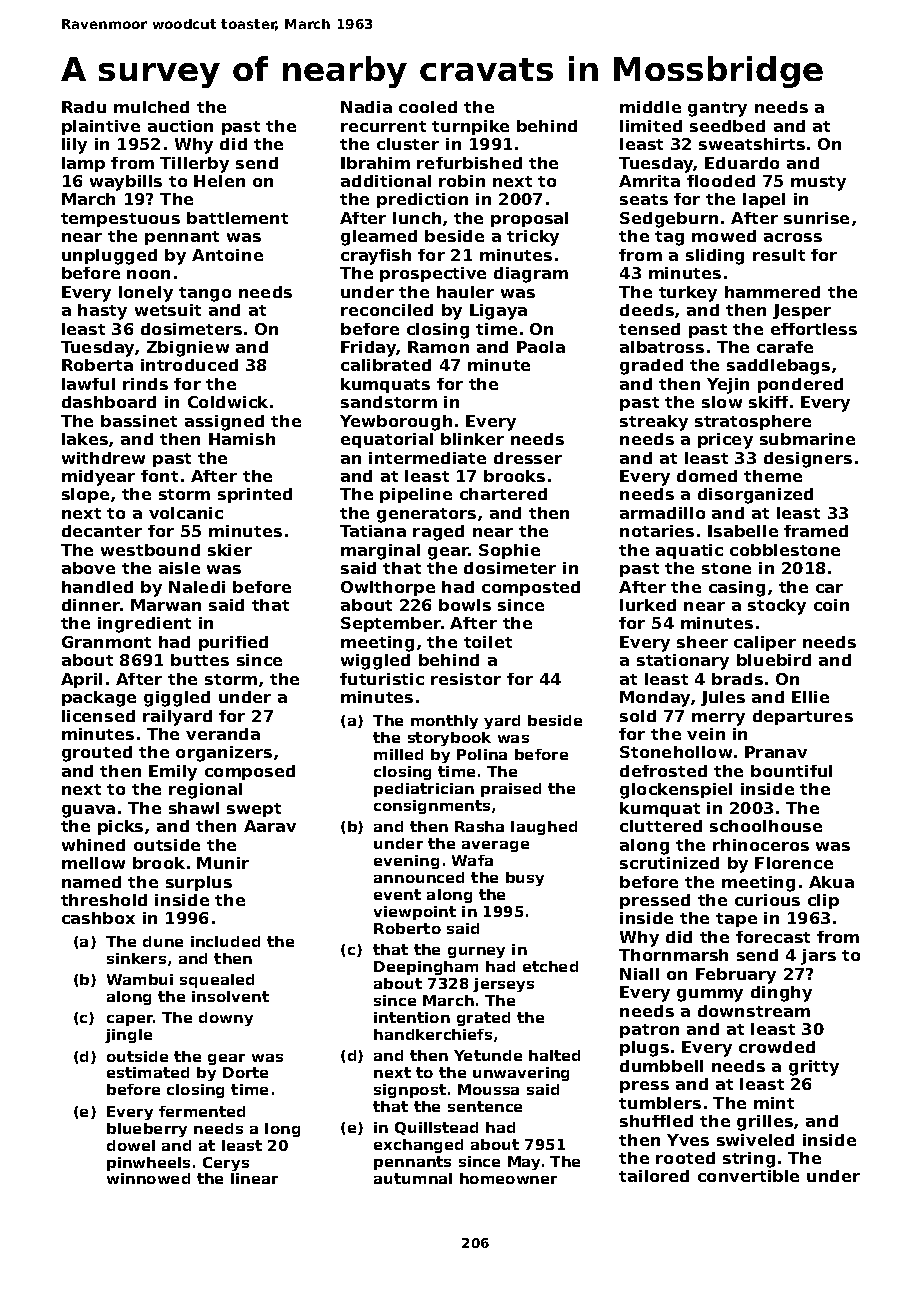 The width and height of the page is (924, 1308). Describe the element at coordinates (814, 329) in the page. I see `effortless` at that location.
